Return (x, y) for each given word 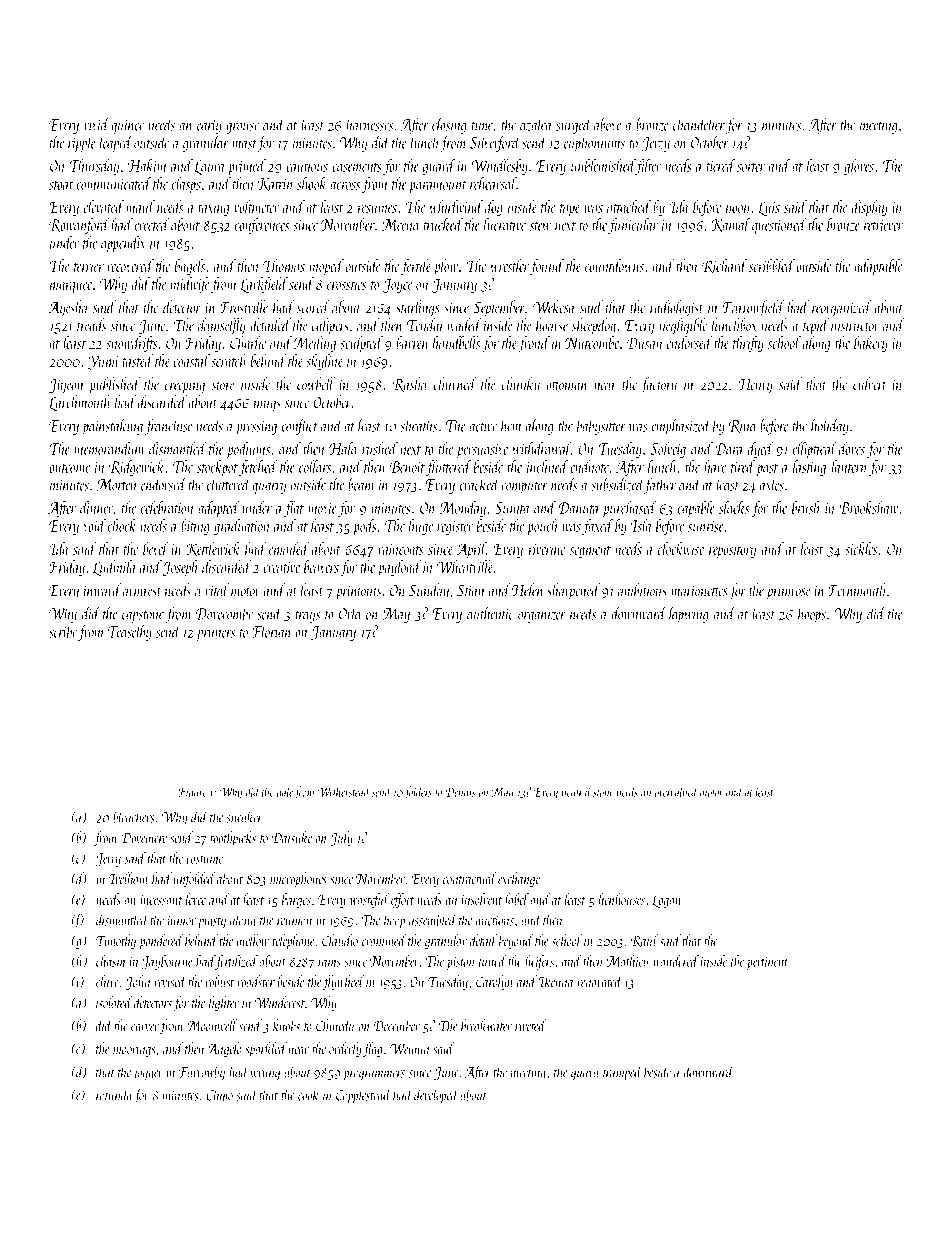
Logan (667, 901)
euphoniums (594, 143)
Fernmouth (857, 590)
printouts (358, 592)
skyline (324, 362)
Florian (272, 631)
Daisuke (292, 837)
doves (852, 448)
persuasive (482, 451)
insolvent (481, 899)
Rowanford (79, 226)
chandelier (699, 124)
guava (585, 1075)
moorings (134, 1050)
